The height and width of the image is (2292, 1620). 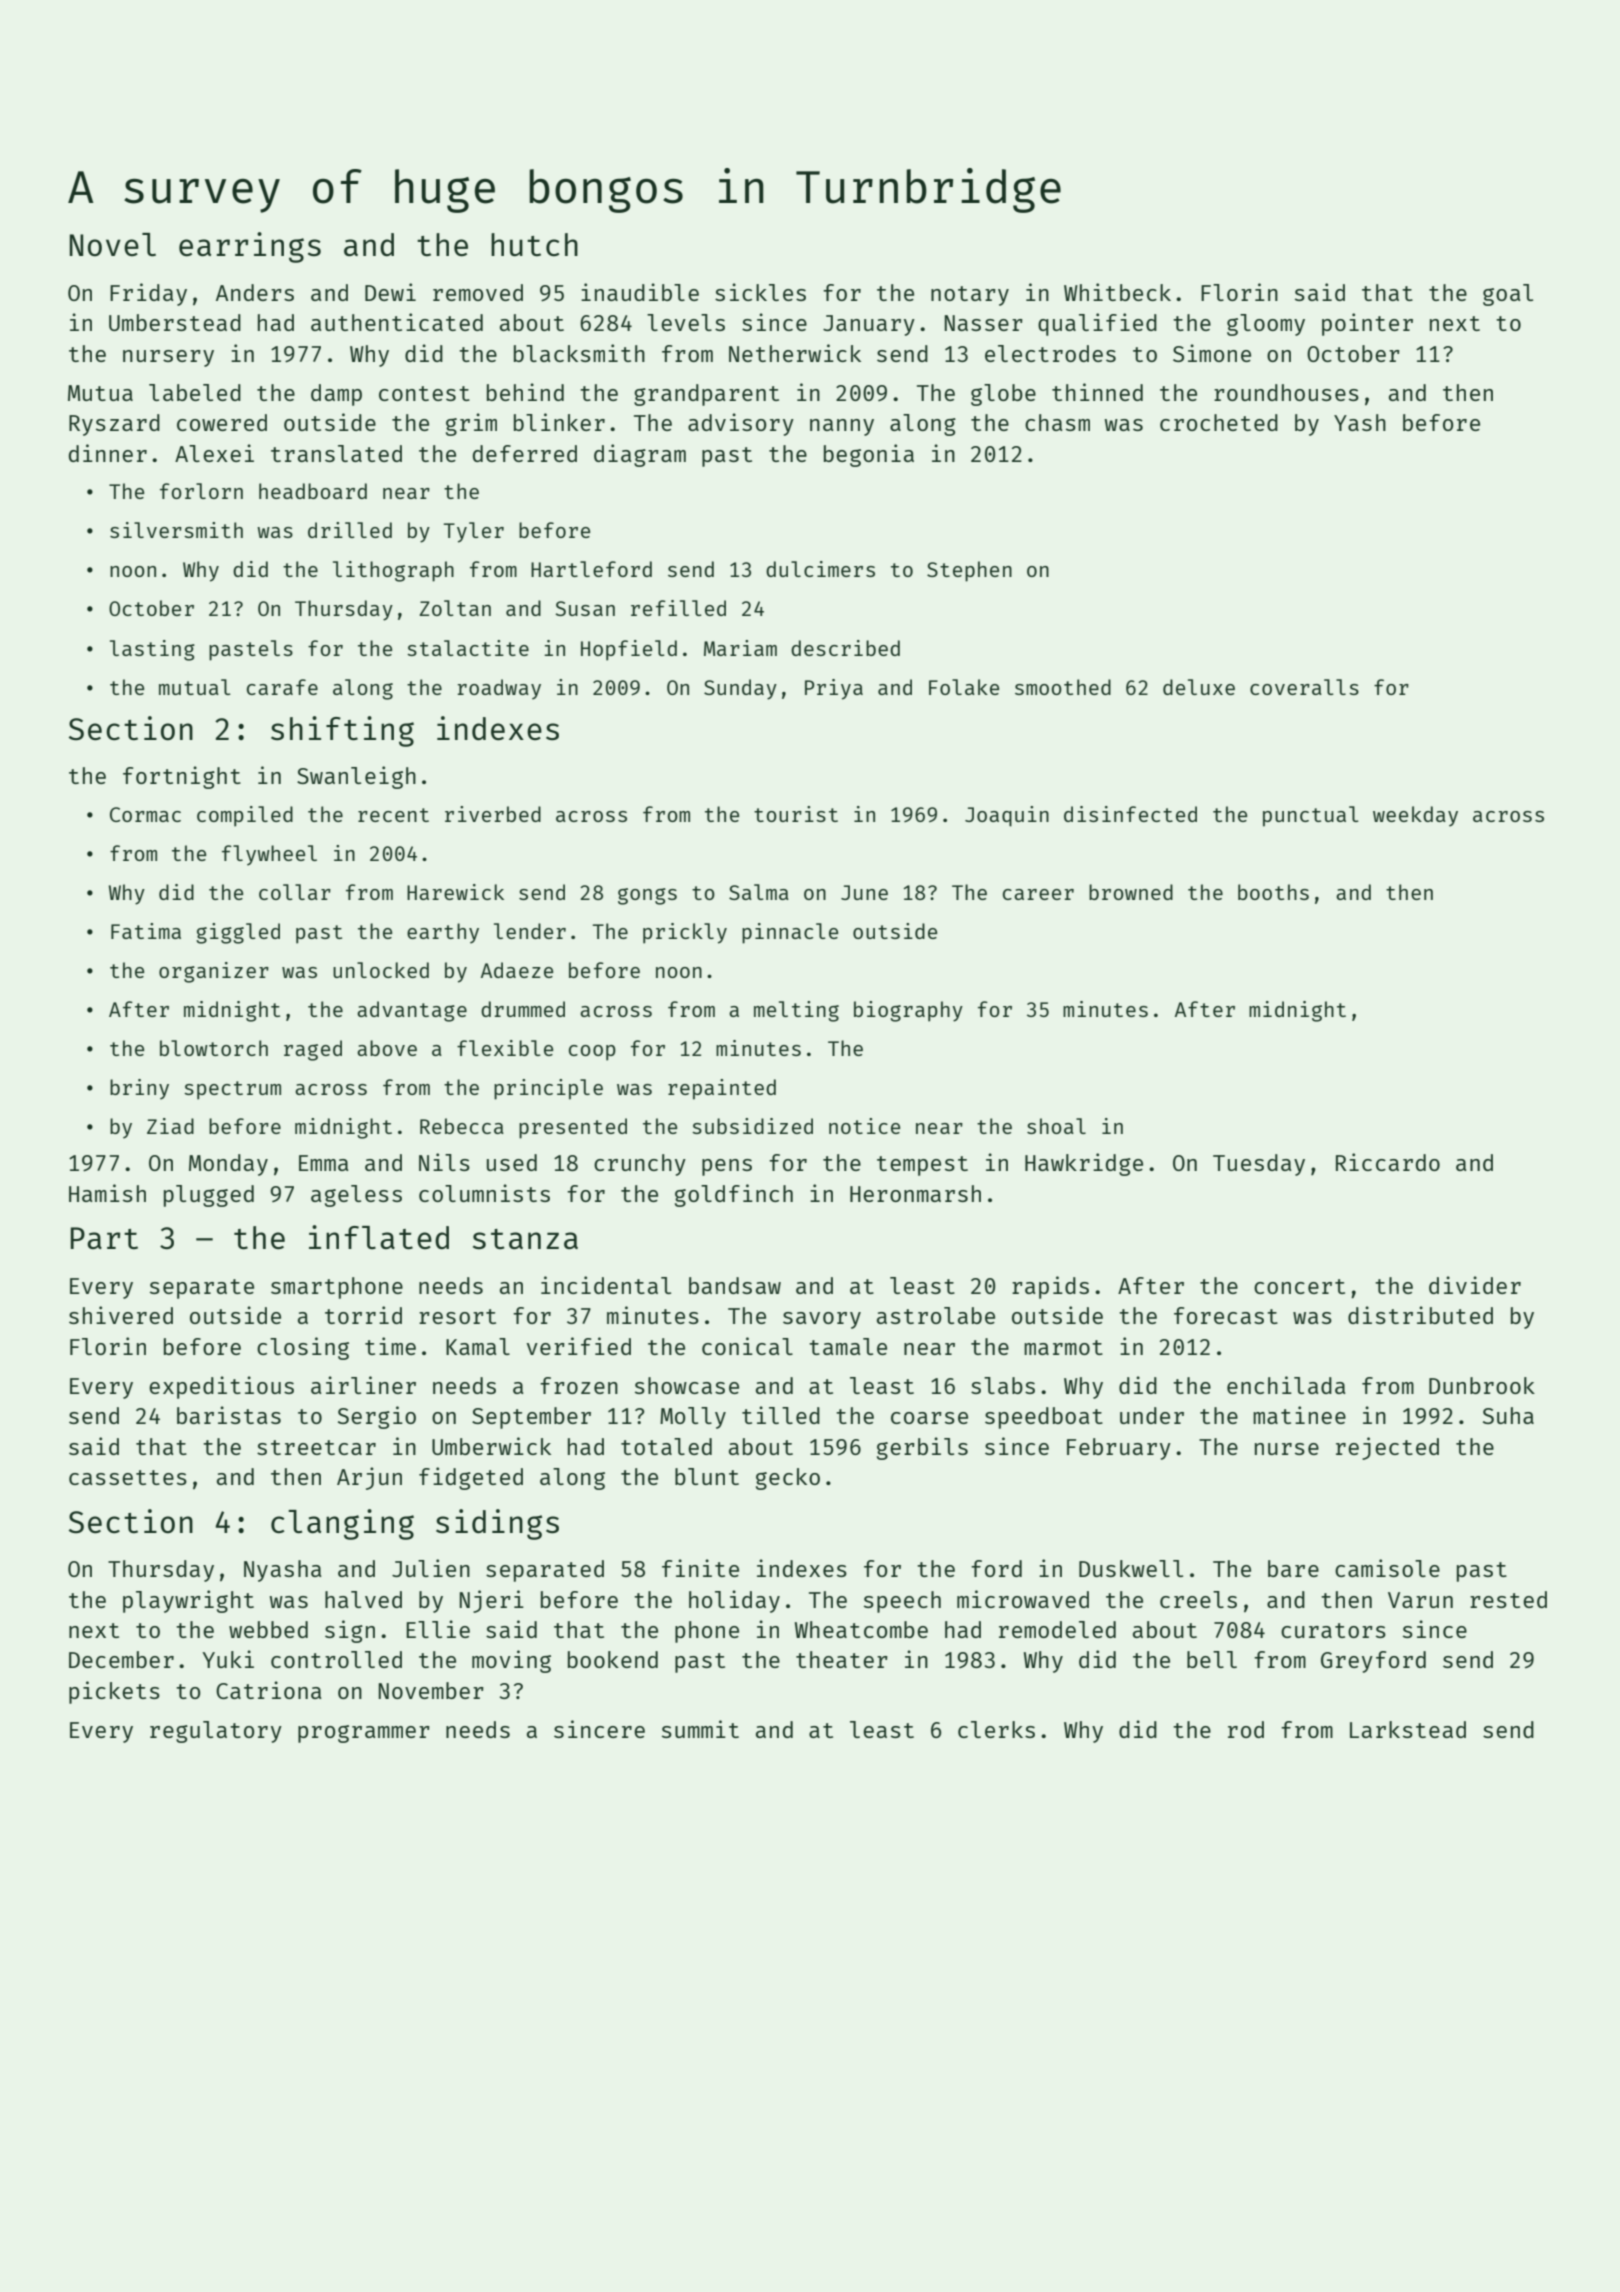 What do you see at coordinates (1023, 1599) in the image?
I see `microwaved` at bounding box center [1023, 1599].
